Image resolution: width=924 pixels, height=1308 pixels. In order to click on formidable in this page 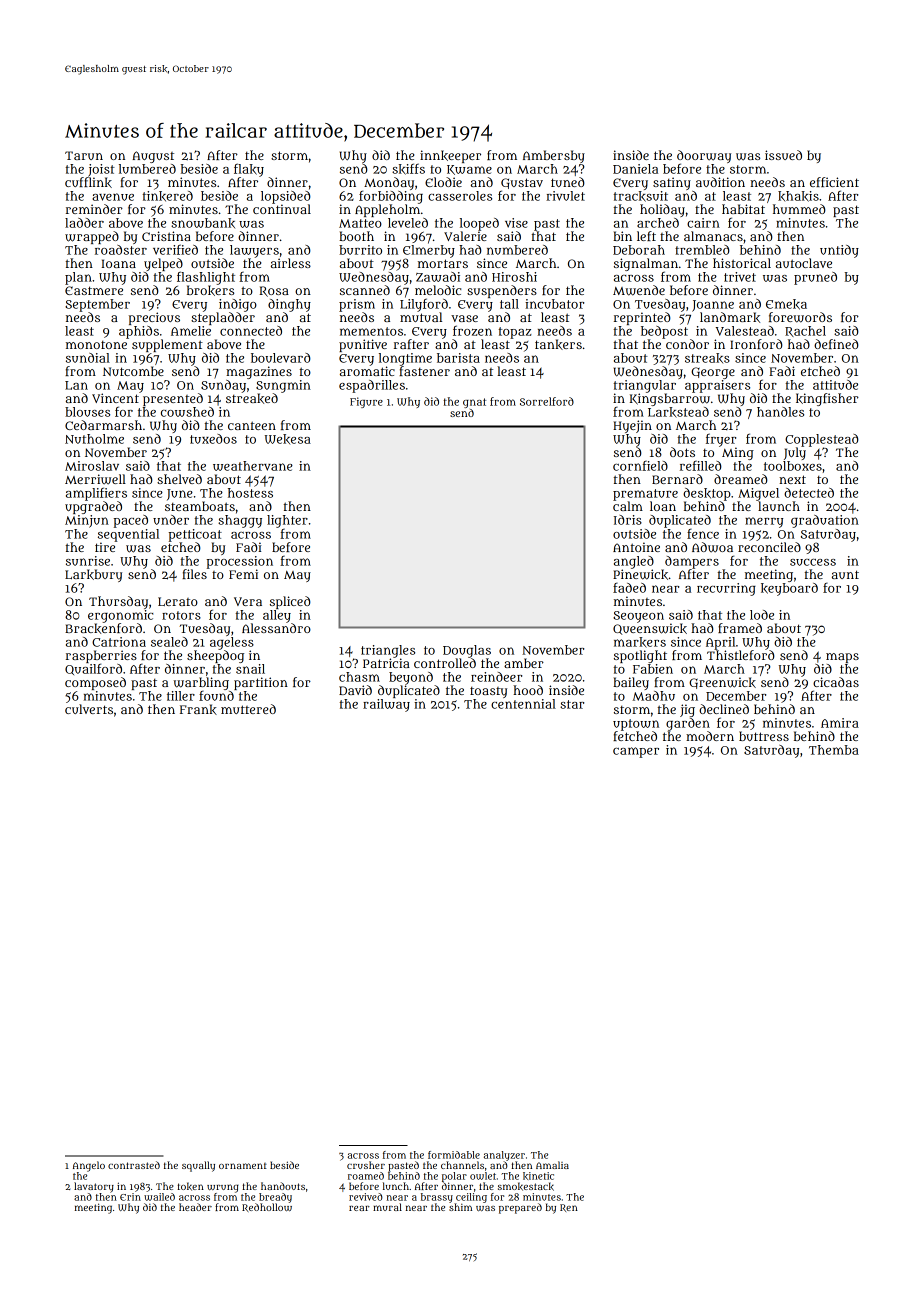, I will do `click(454, 1155)`.
